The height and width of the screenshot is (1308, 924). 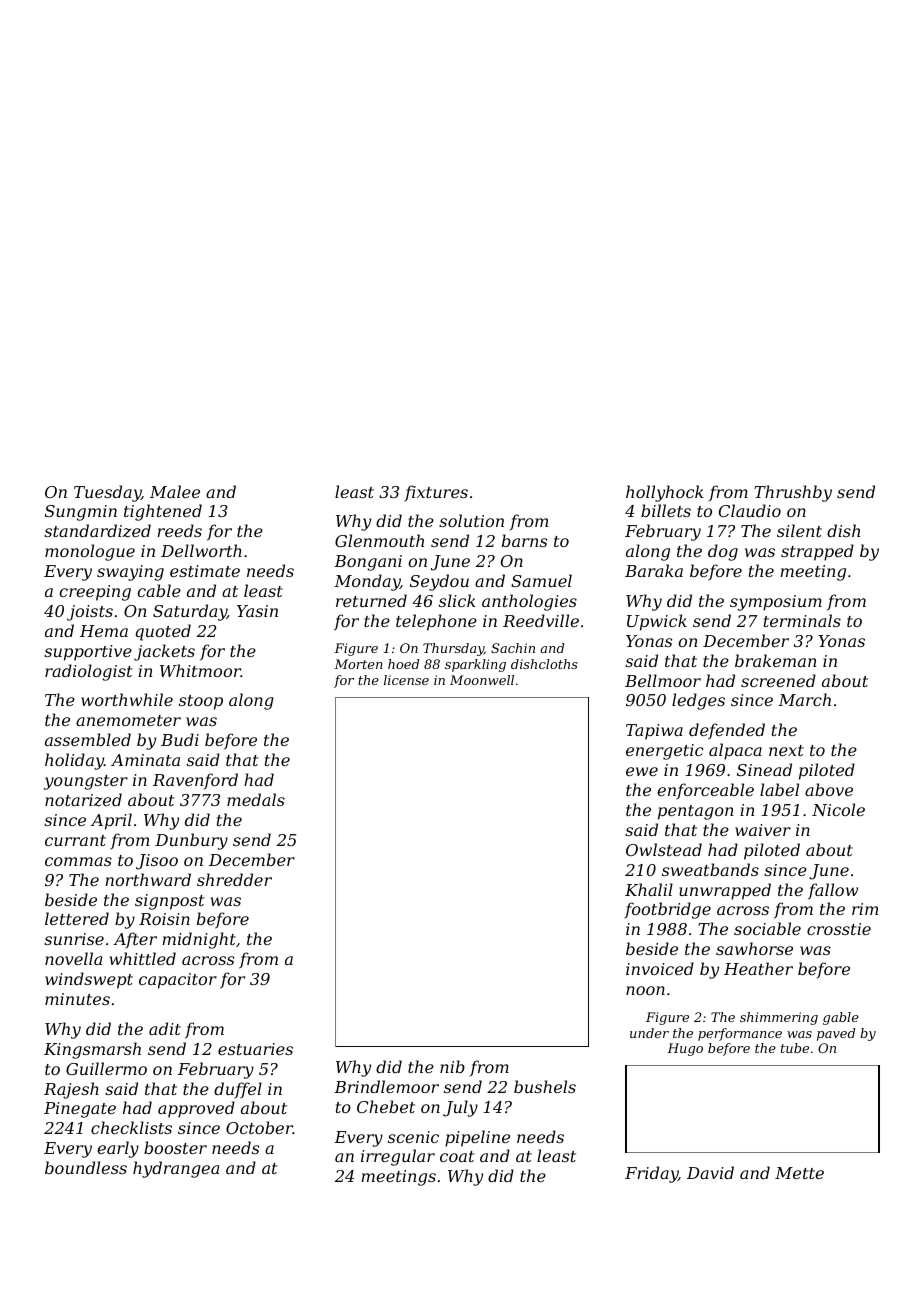 I want to click on Moonwell, so click(x=482, y=680).
